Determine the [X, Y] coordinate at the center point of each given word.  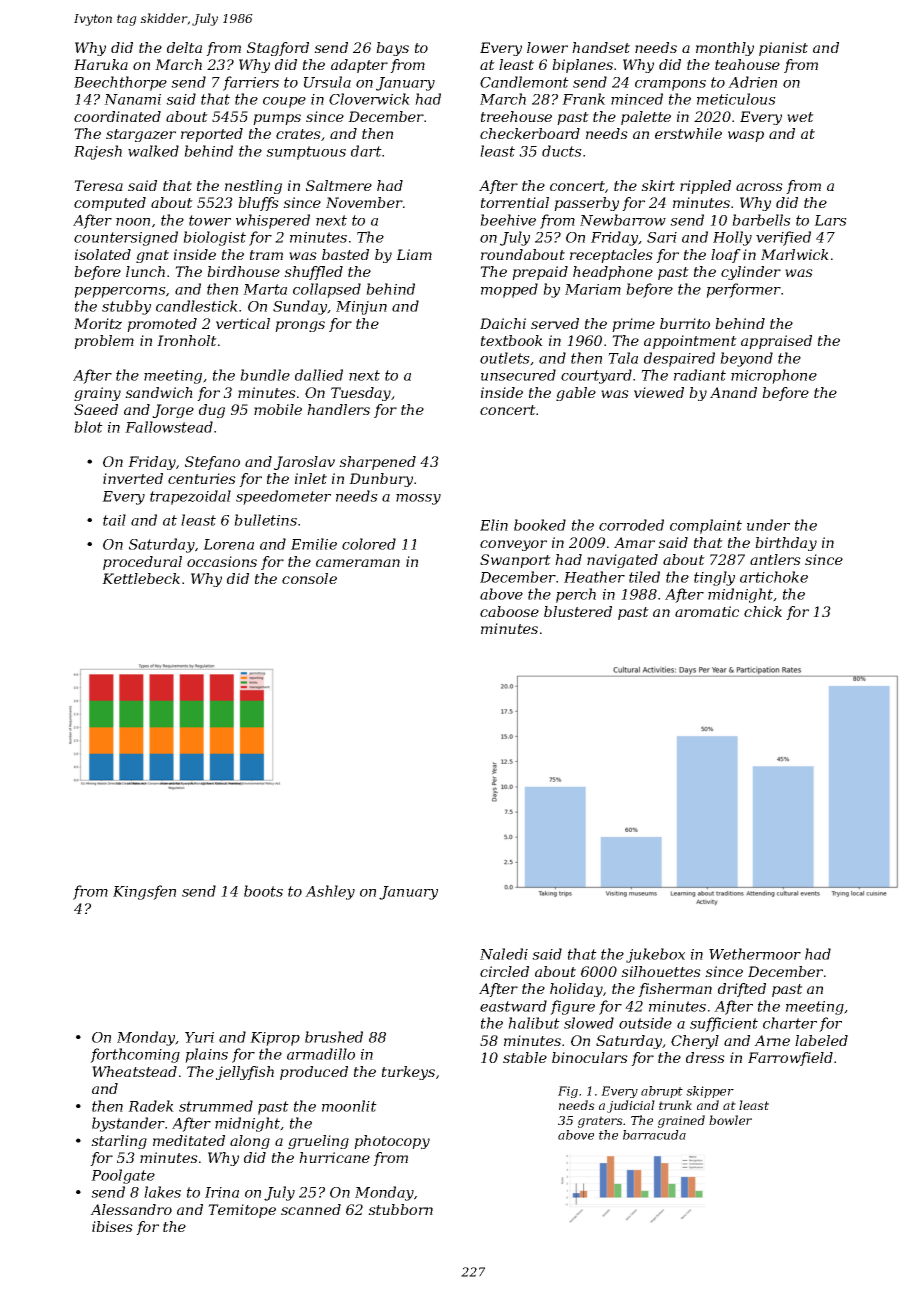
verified [783, 238]
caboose [509, 611]
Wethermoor [755, 954]
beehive [508, 220]
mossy [418, 499]
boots [263, 891]
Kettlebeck [141, 578]
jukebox [655, 955]
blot [88, 427]
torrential [515, 202]
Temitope [242, 1211]
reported [212, 135]
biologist [214, 238]
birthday [786, 544]
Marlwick [795, 254]
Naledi [504, 954]
